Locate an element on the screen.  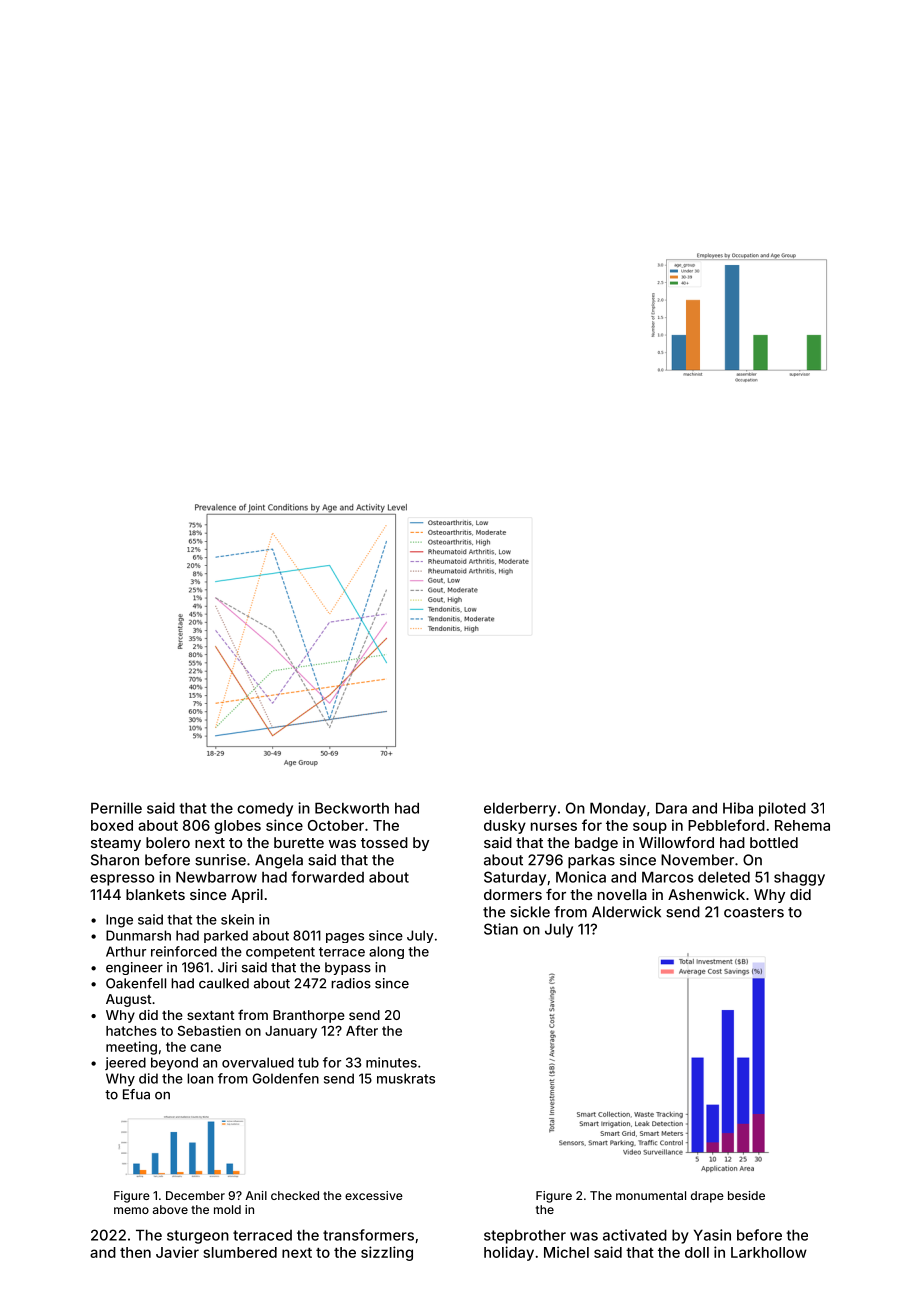
Dunmarsh is located at coordinates (138, 935).
